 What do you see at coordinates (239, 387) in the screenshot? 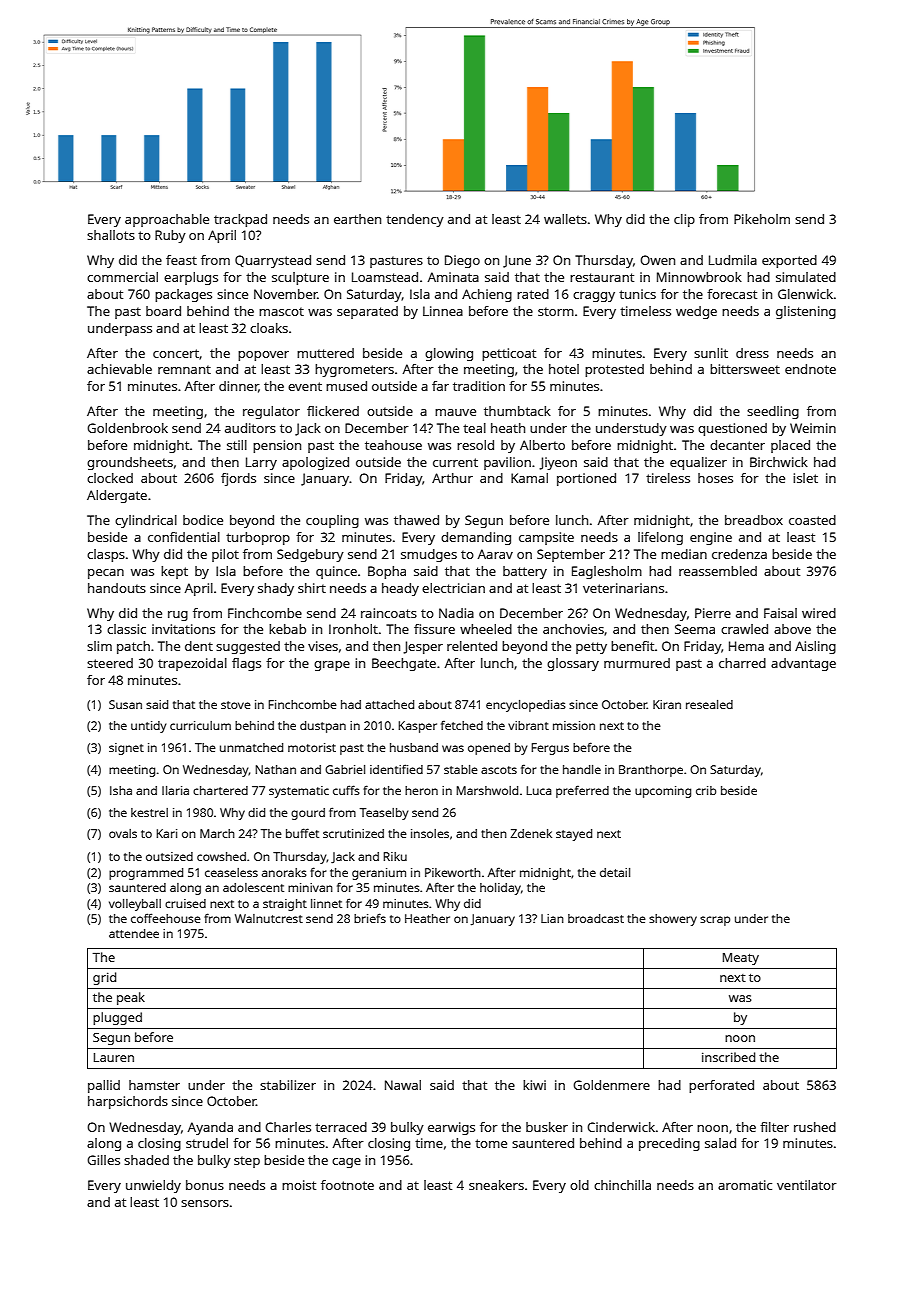
I see `dinner` at bounding box center [239, 387].
